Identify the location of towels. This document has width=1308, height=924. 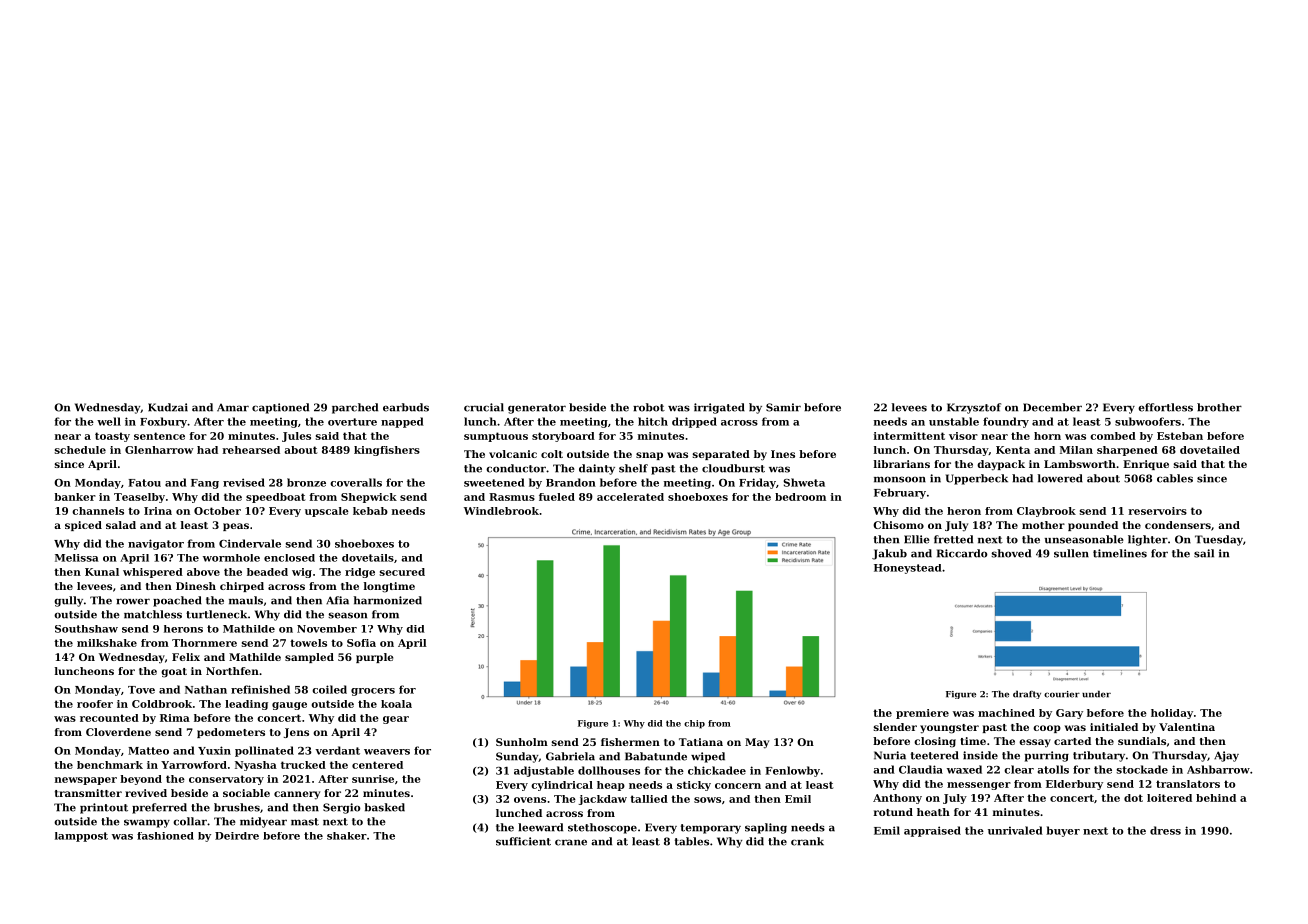
(308, 643).
